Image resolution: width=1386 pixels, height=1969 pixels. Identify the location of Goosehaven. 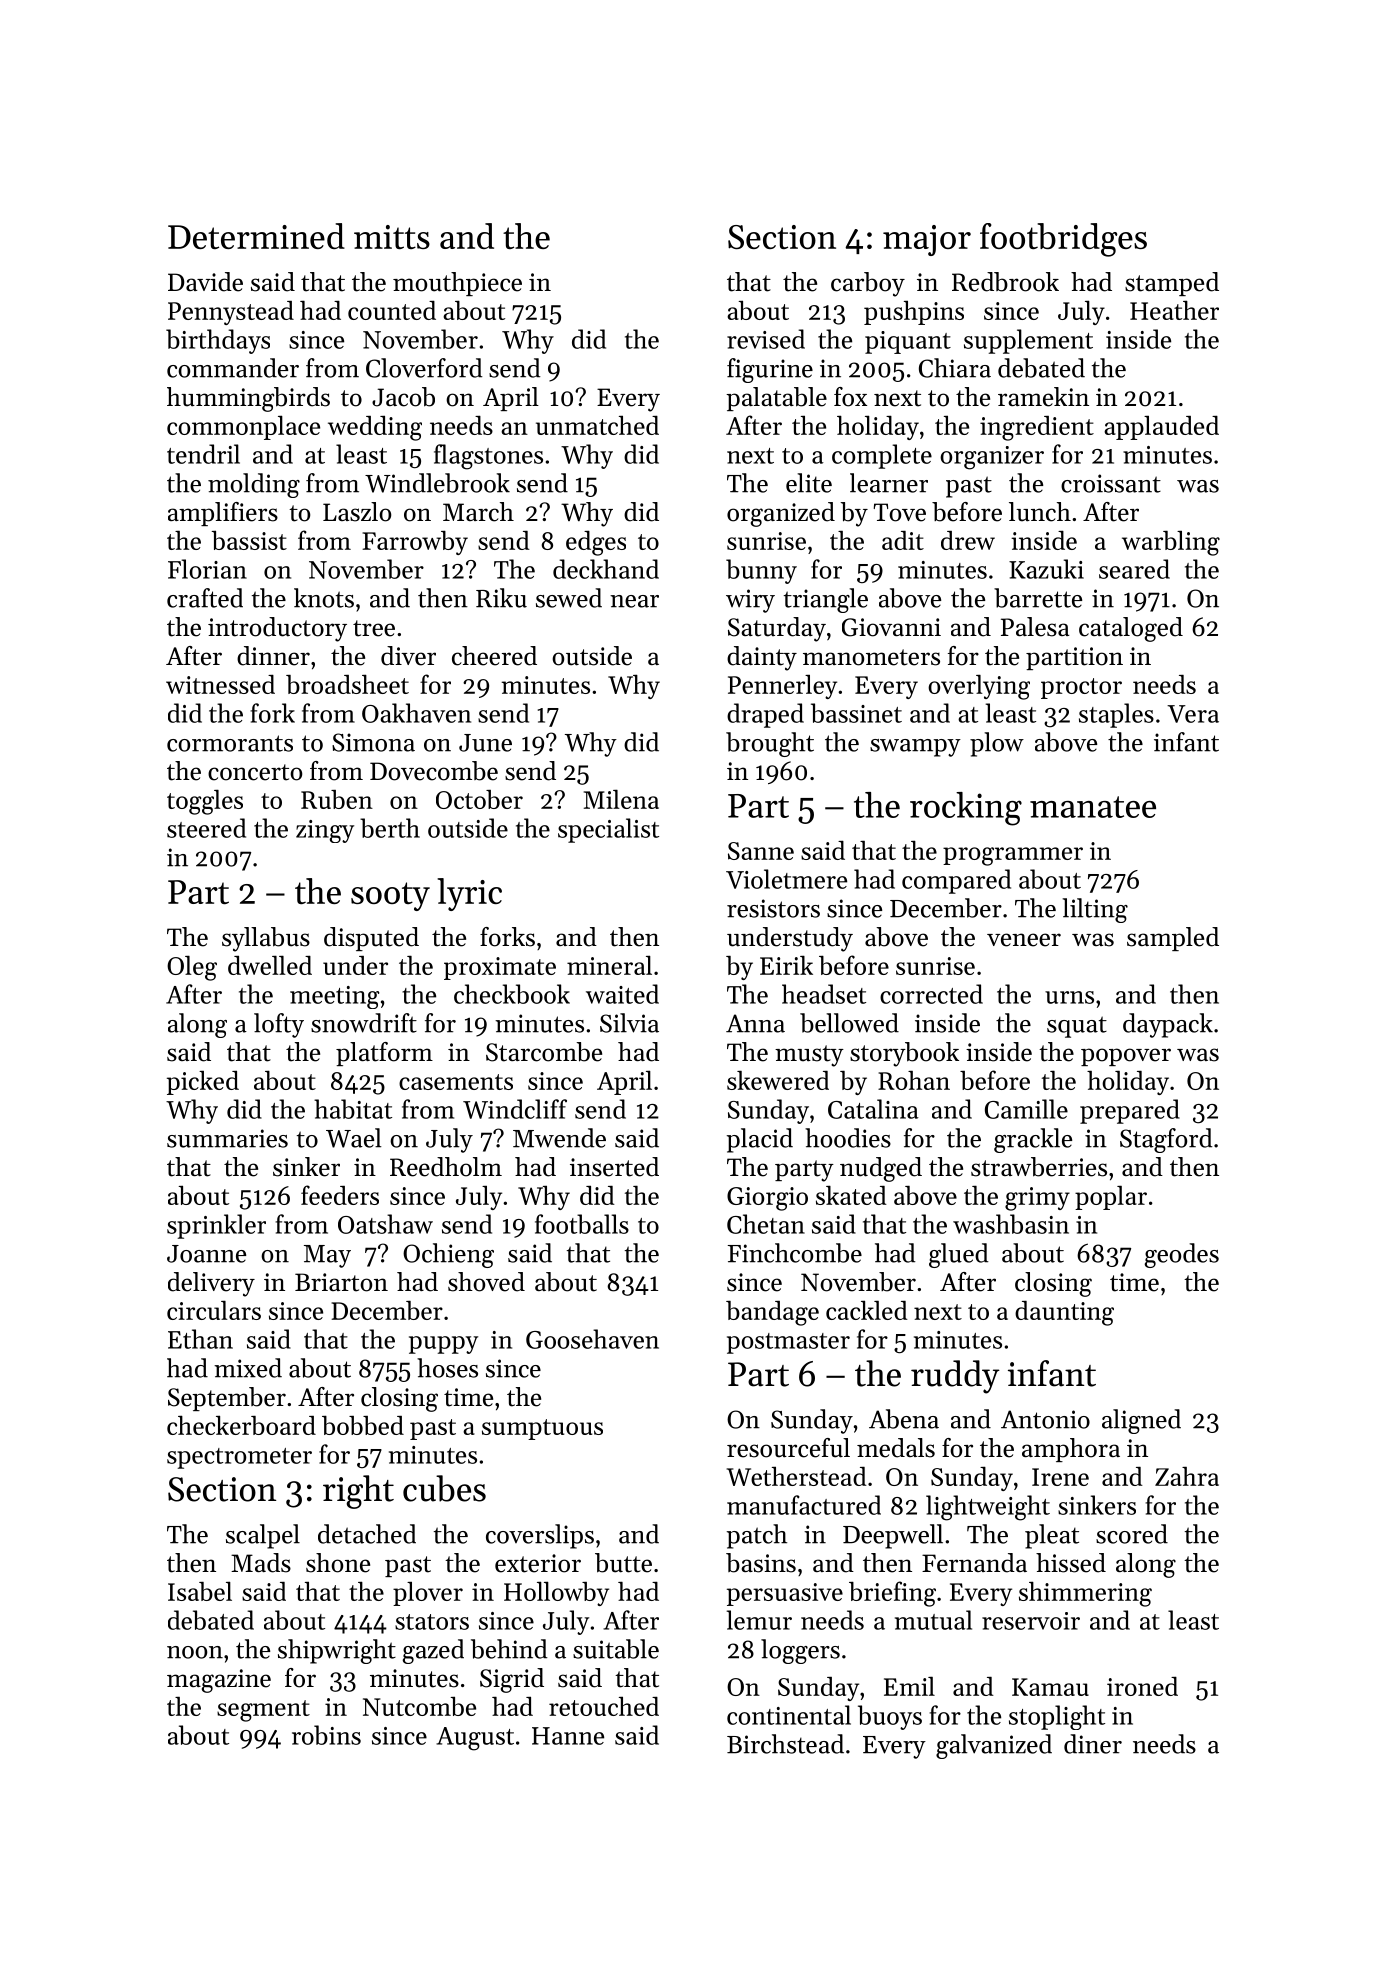
(592, 1339).
